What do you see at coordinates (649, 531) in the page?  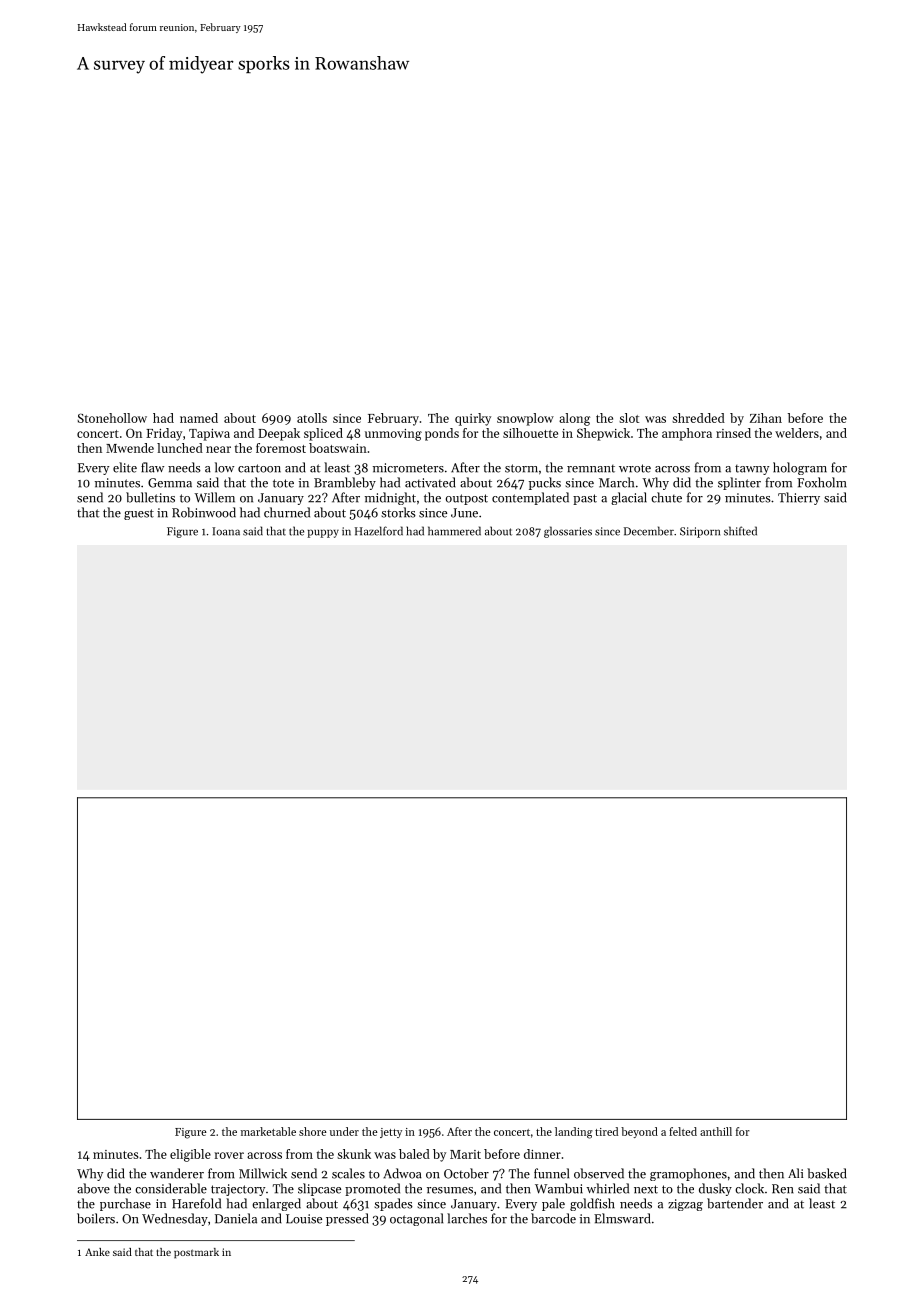 I see `December` at bounding box center [649, 531].
